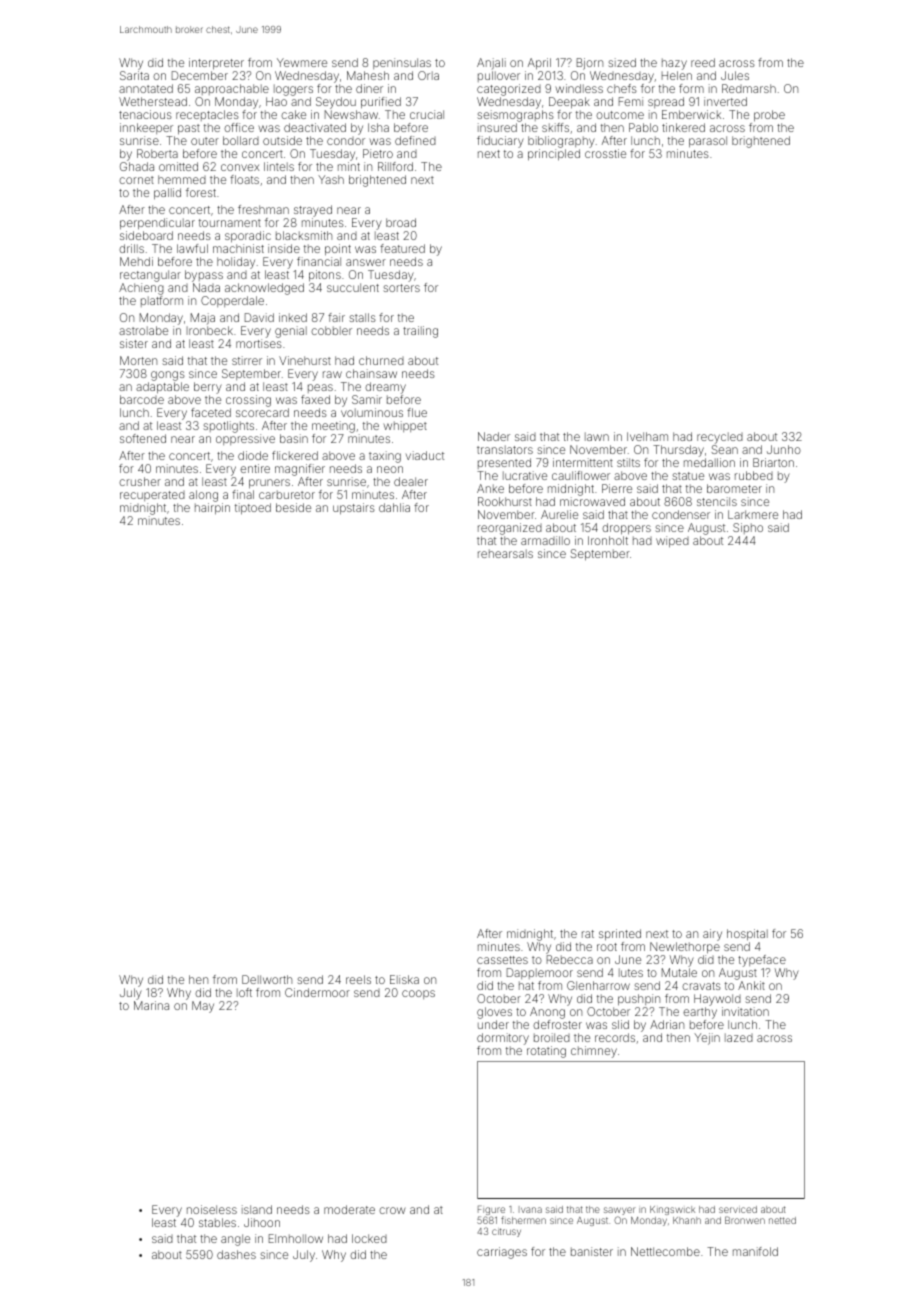 The image size is (924, 1308). I want to click on typeface, so click(762, 961).
